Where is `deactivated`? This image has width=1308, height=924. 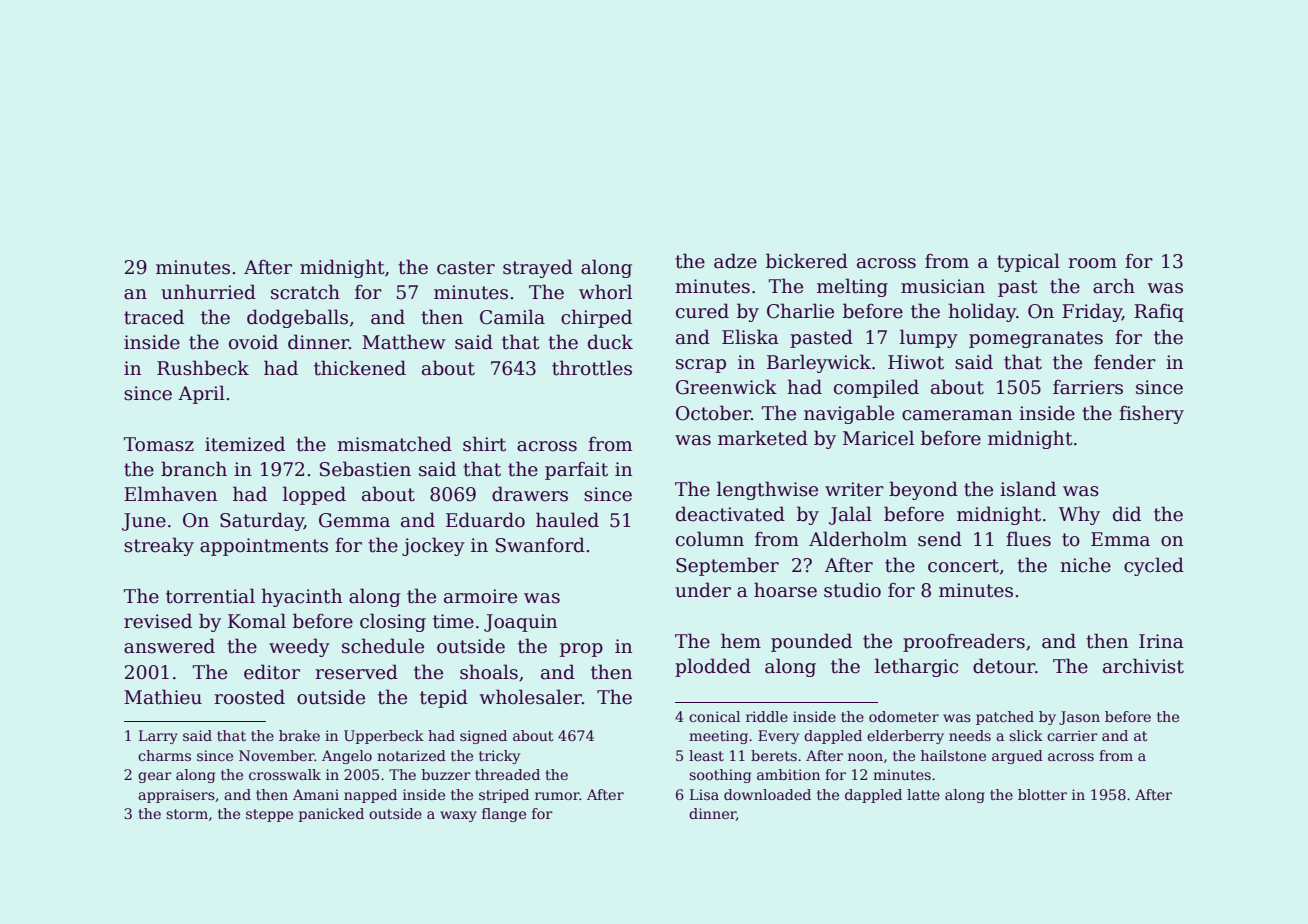
deactivated is located at coordinates (730, 514).
